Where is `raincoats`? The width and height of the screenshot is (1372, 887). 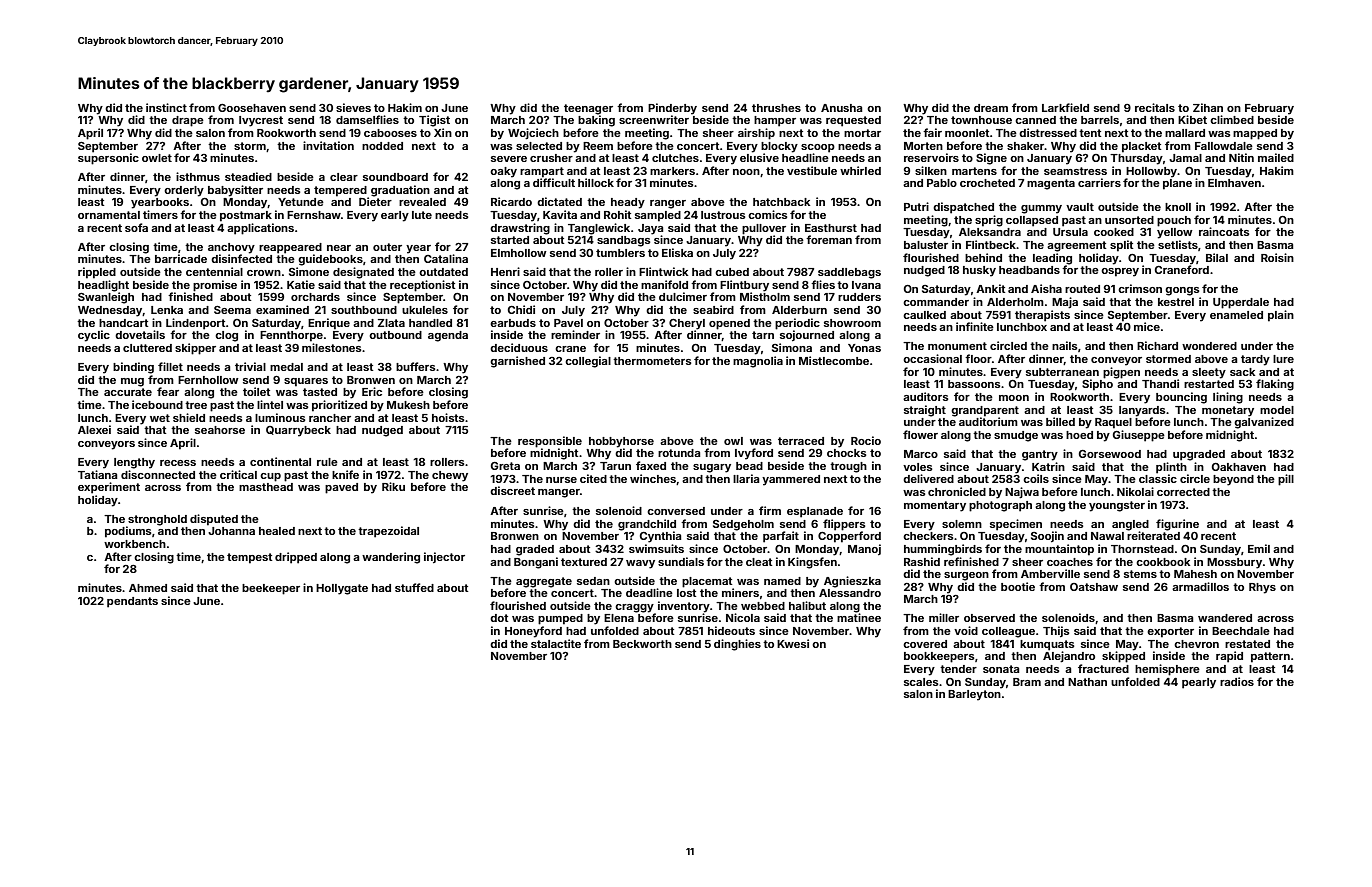
raincoats is located at coordinates (1224, 231).
